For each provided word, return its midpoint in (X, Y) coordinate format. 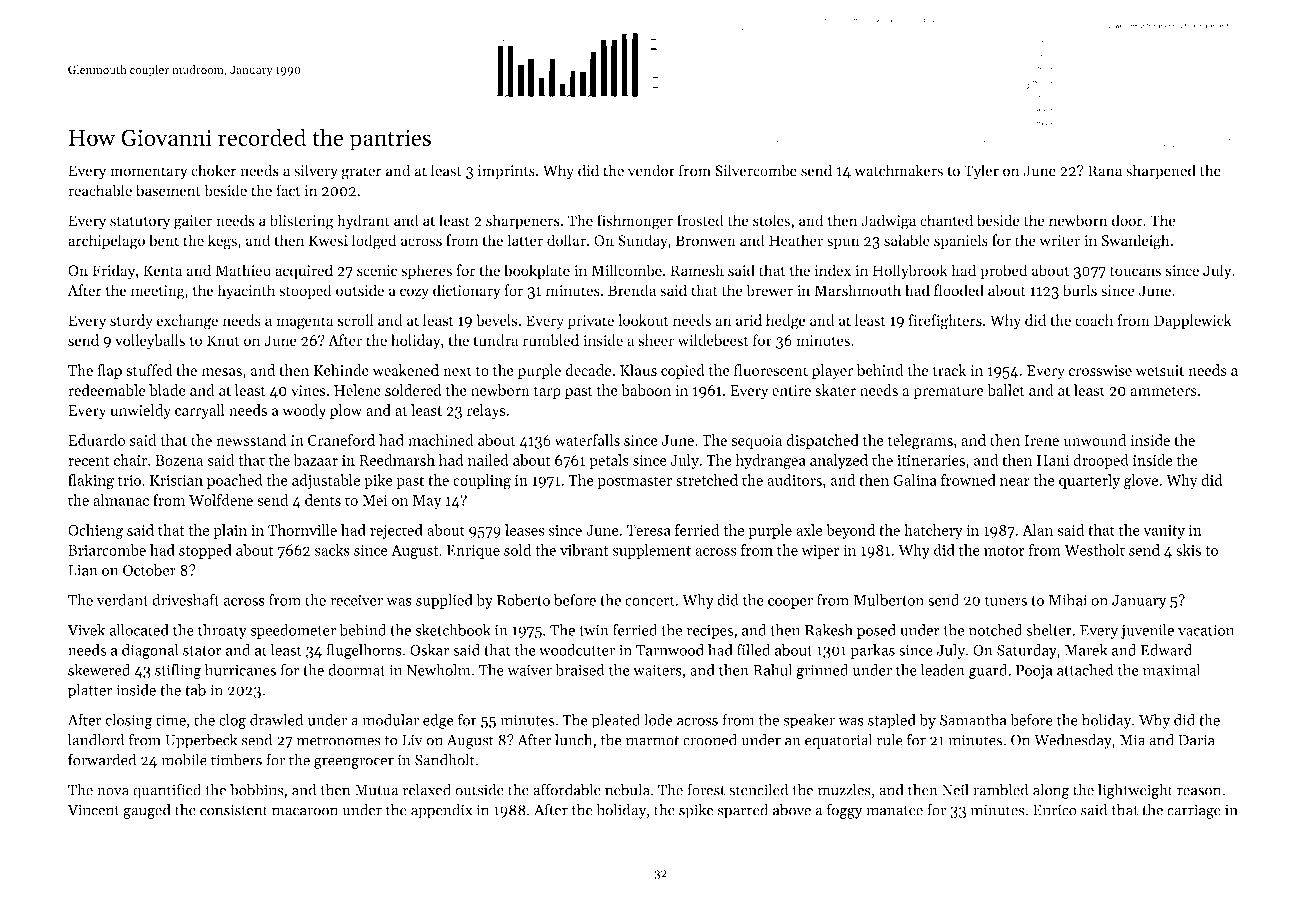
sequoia (756, 442)
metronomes (338, 741)
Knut (223, 340)
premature (948, 392)
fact (288, 190)
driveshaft (185, 600)
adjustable (326, 481)
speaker (809, 721)
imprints (506, 172)
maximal (1171, 670)
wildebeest (713, 340)
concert (650, 601)
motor (1004, 551)
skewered (99, 670)
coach (1094, 320)
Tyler (981, 172)
